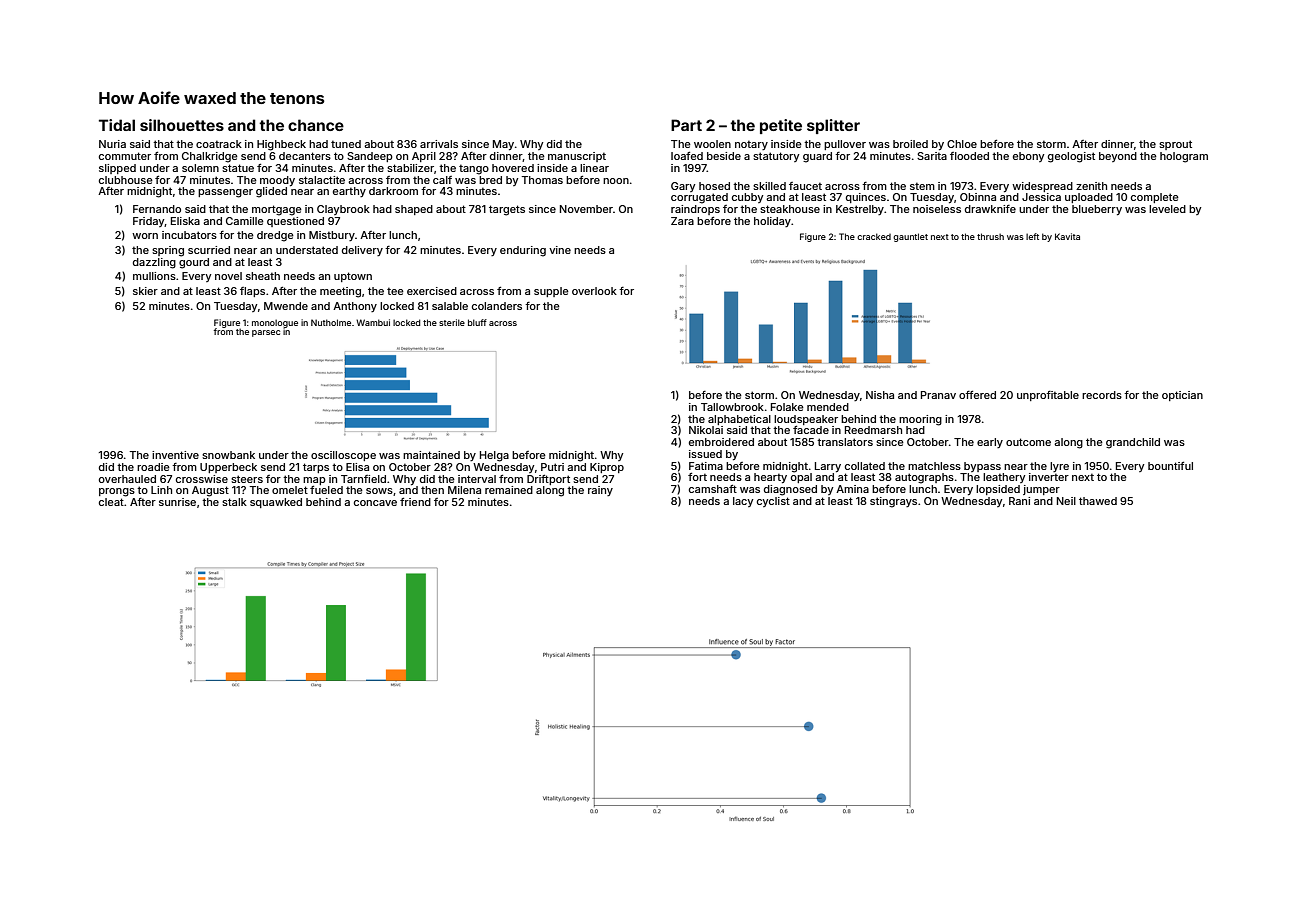 This page has width=1308, height=924. Describe the element at coordinates (507, 210) in the page. I see `targets` at that location.
